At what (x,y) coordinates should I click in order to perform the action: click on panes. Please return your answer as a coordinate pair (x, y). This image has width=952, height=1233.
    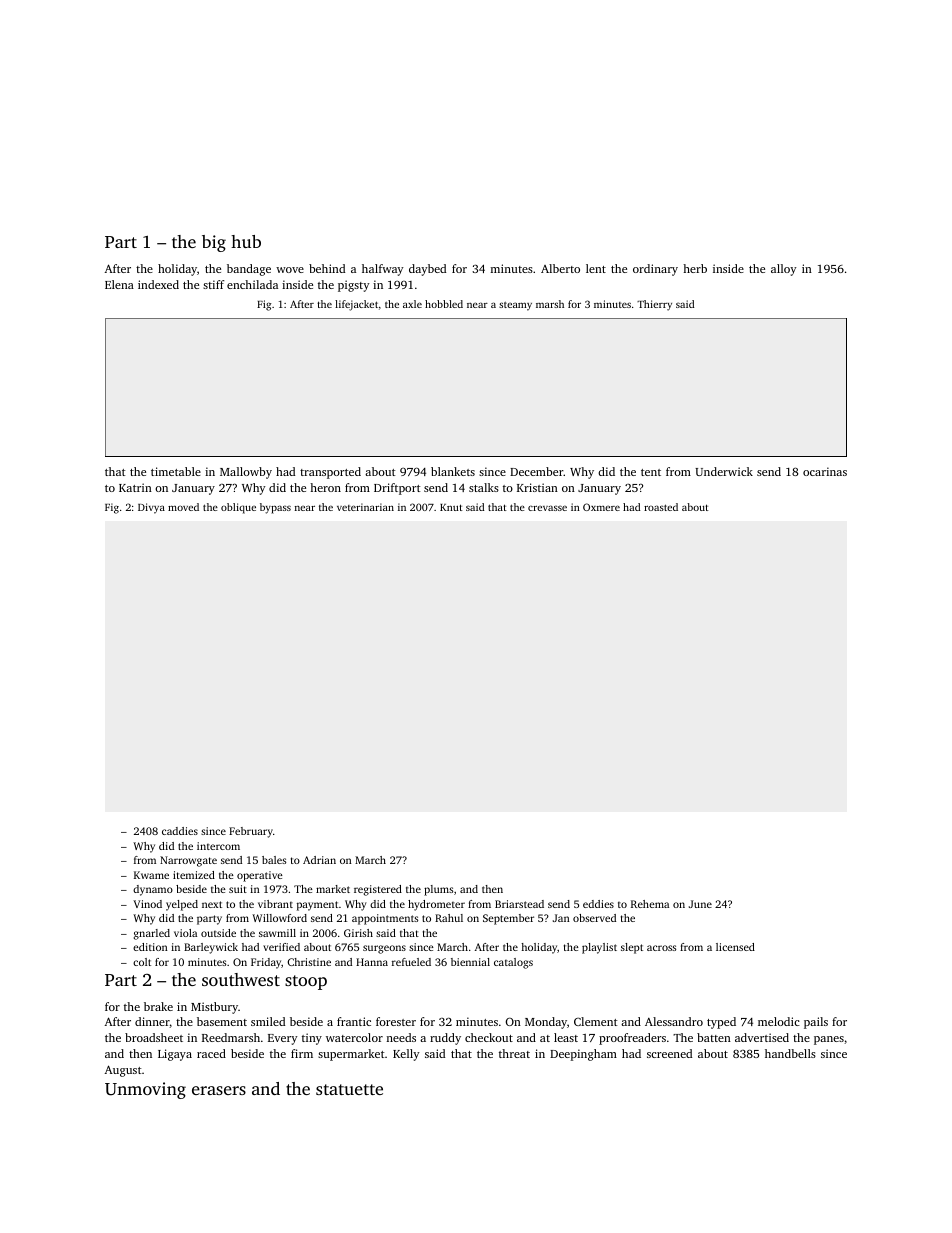
    Looking at the image, I should click on (829, 1040).
